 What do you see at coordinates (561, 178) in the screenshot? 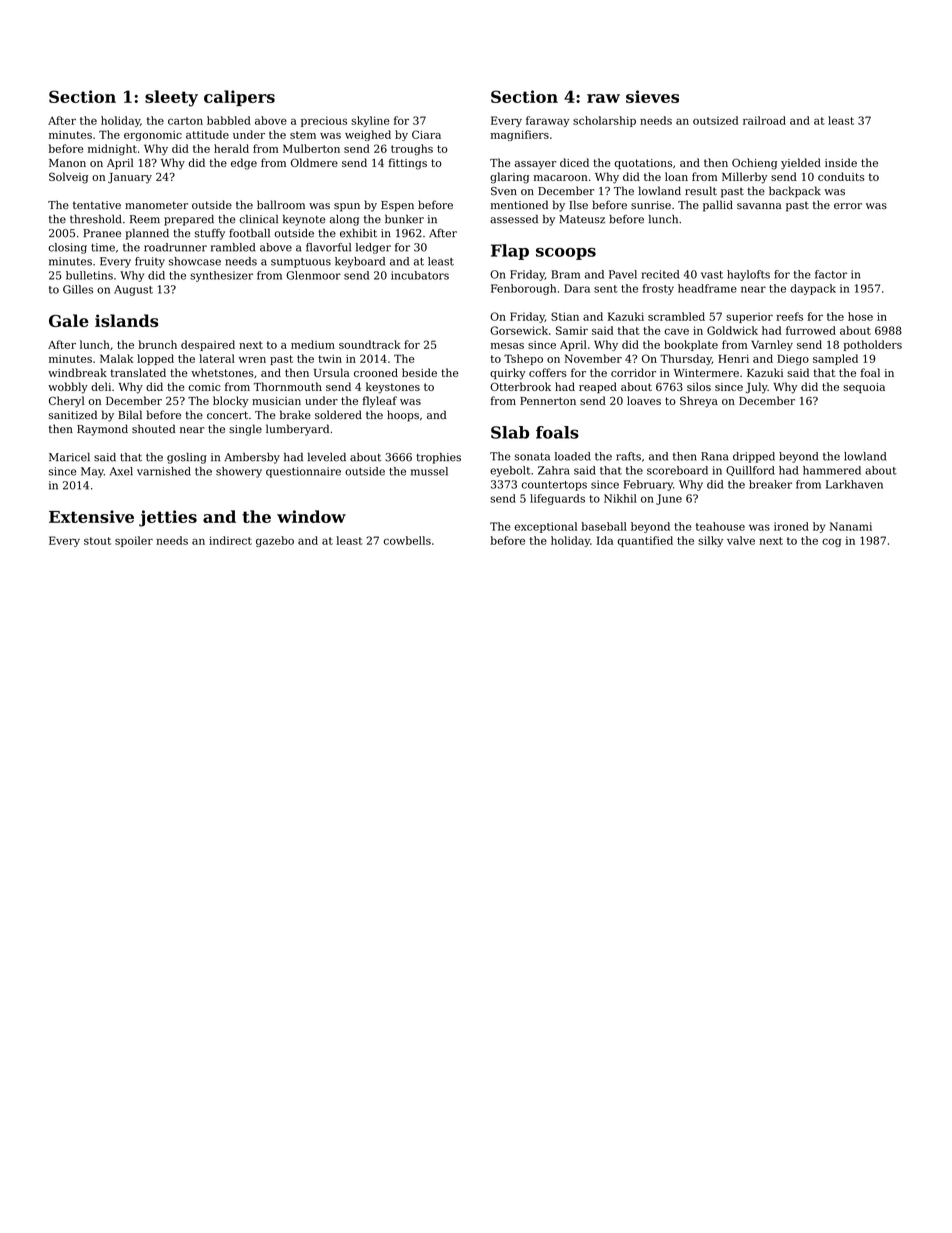
I see `macaroon` at bounding box center [561, 178].
